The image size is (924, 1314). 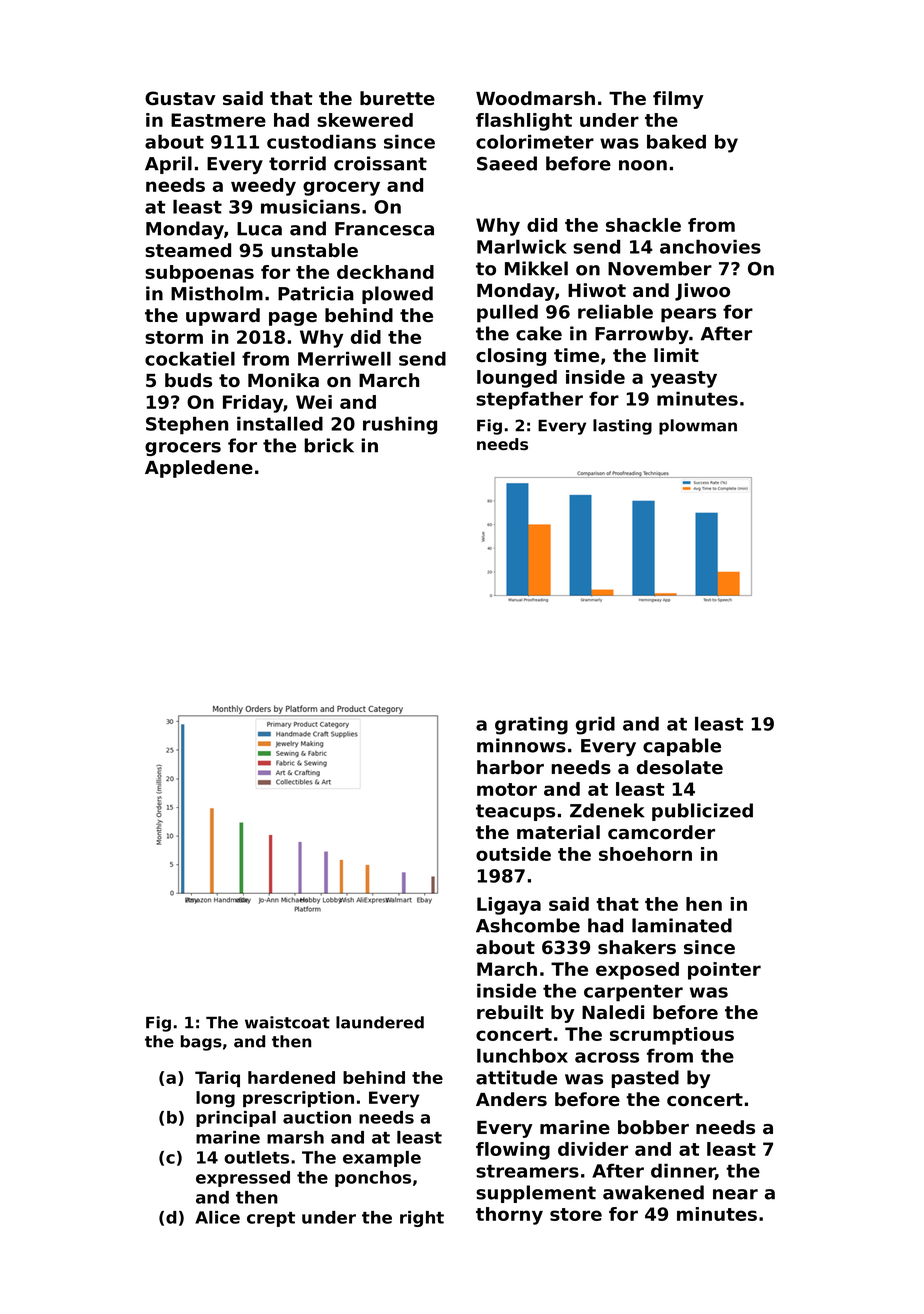 I want to click on Appledene, so click(x=199, y=469).
